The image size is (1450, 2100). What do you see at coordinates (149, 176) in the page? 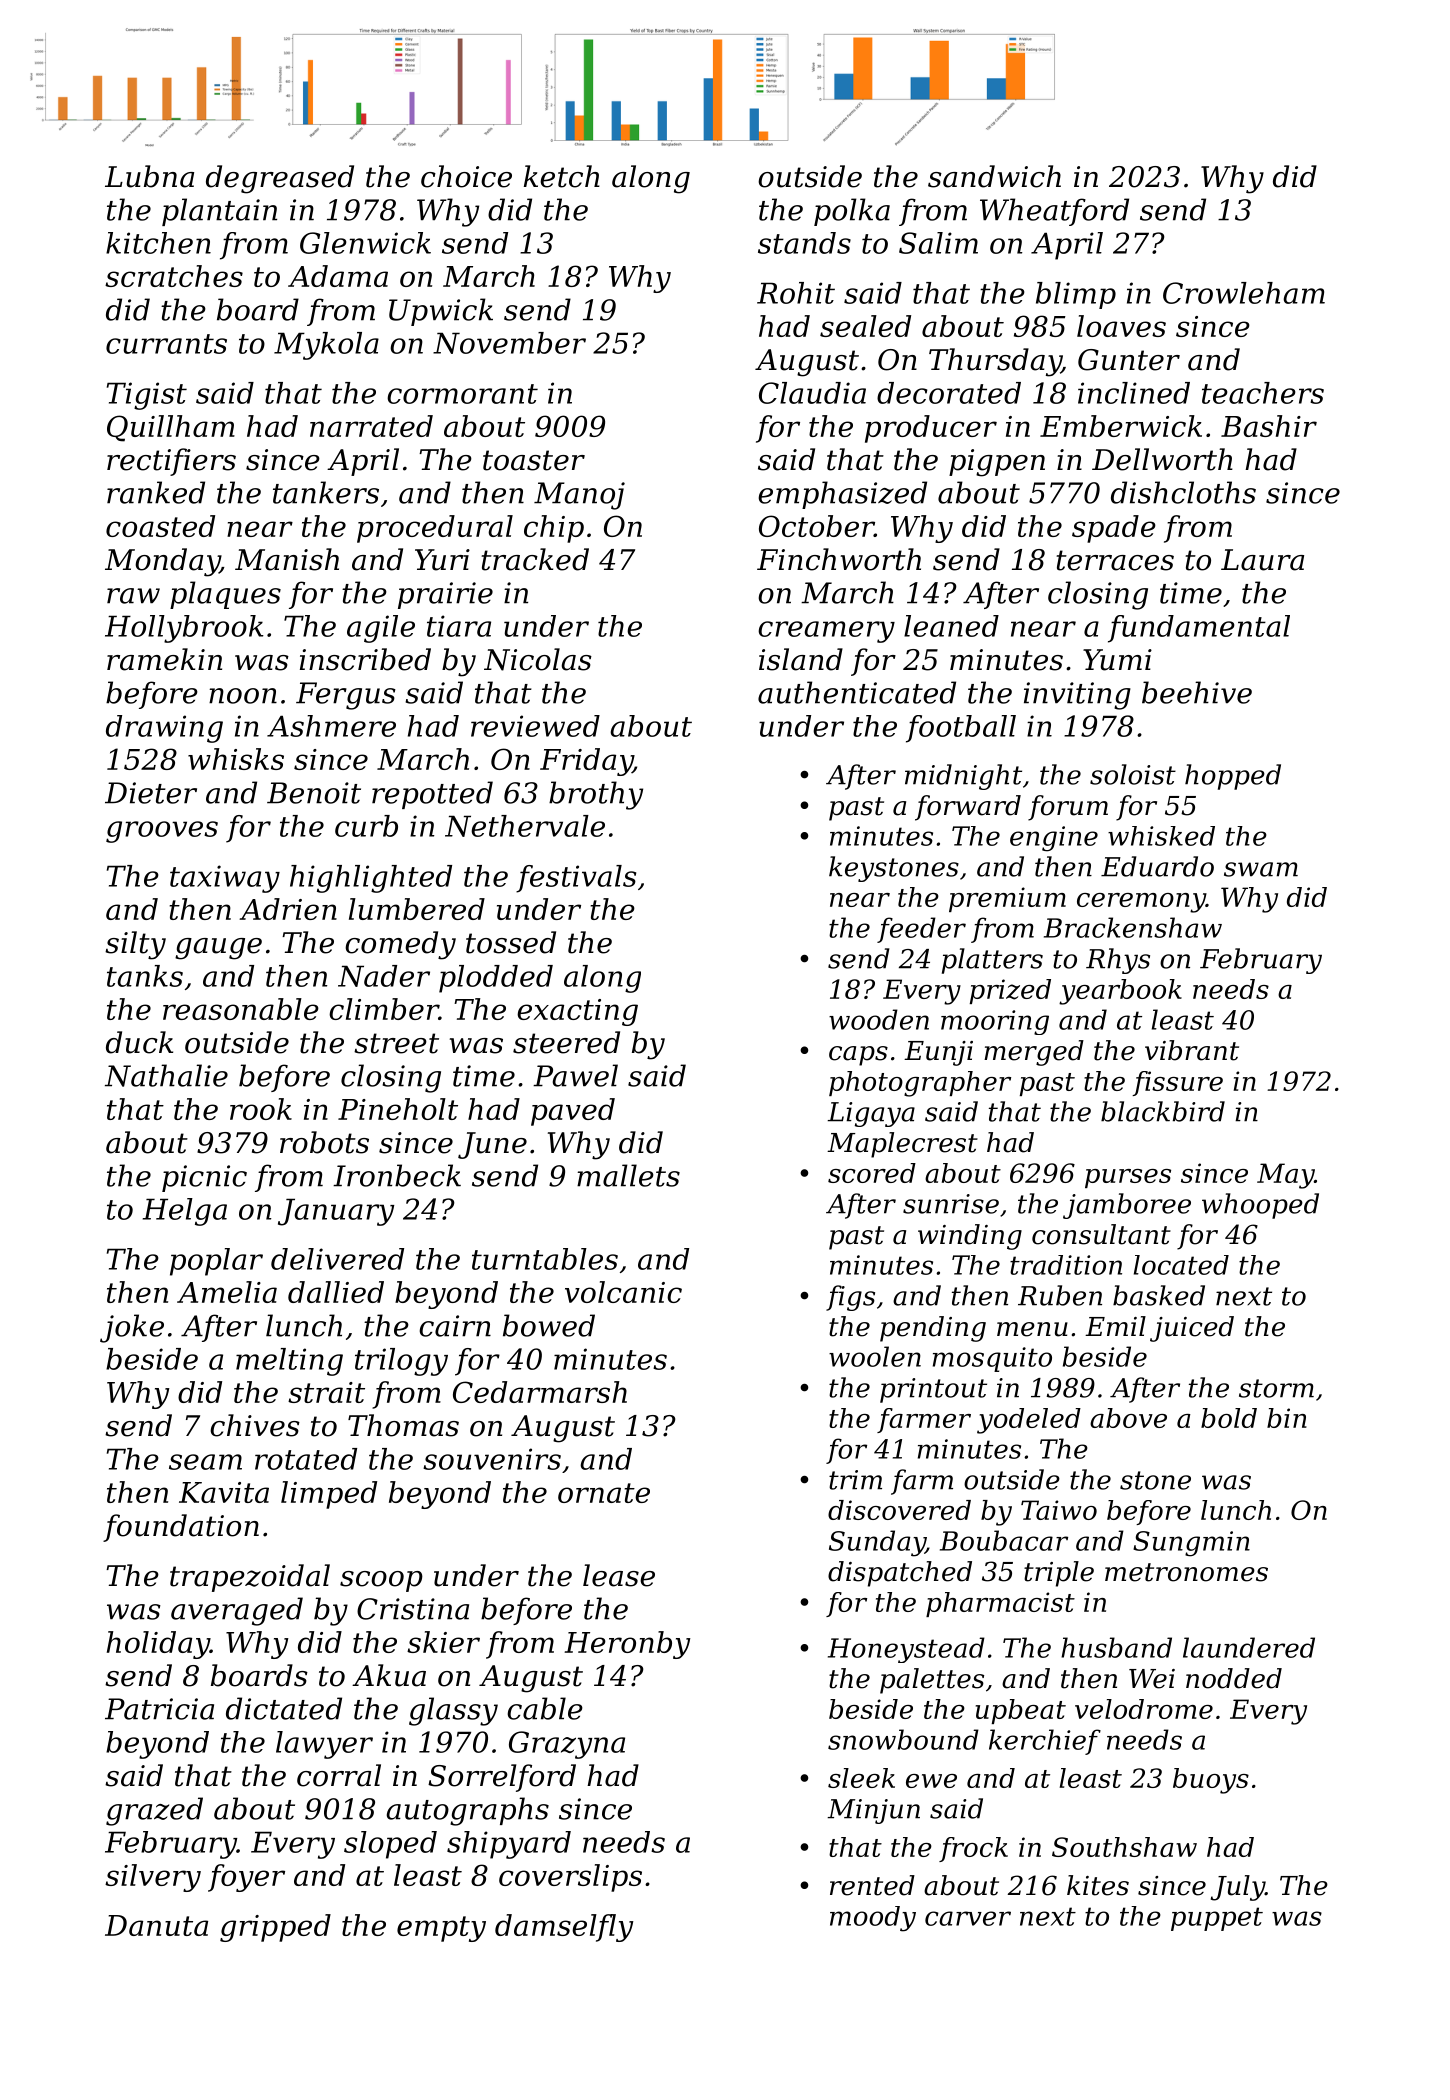
I see `Lubna` at bounding box center [149, 176].
